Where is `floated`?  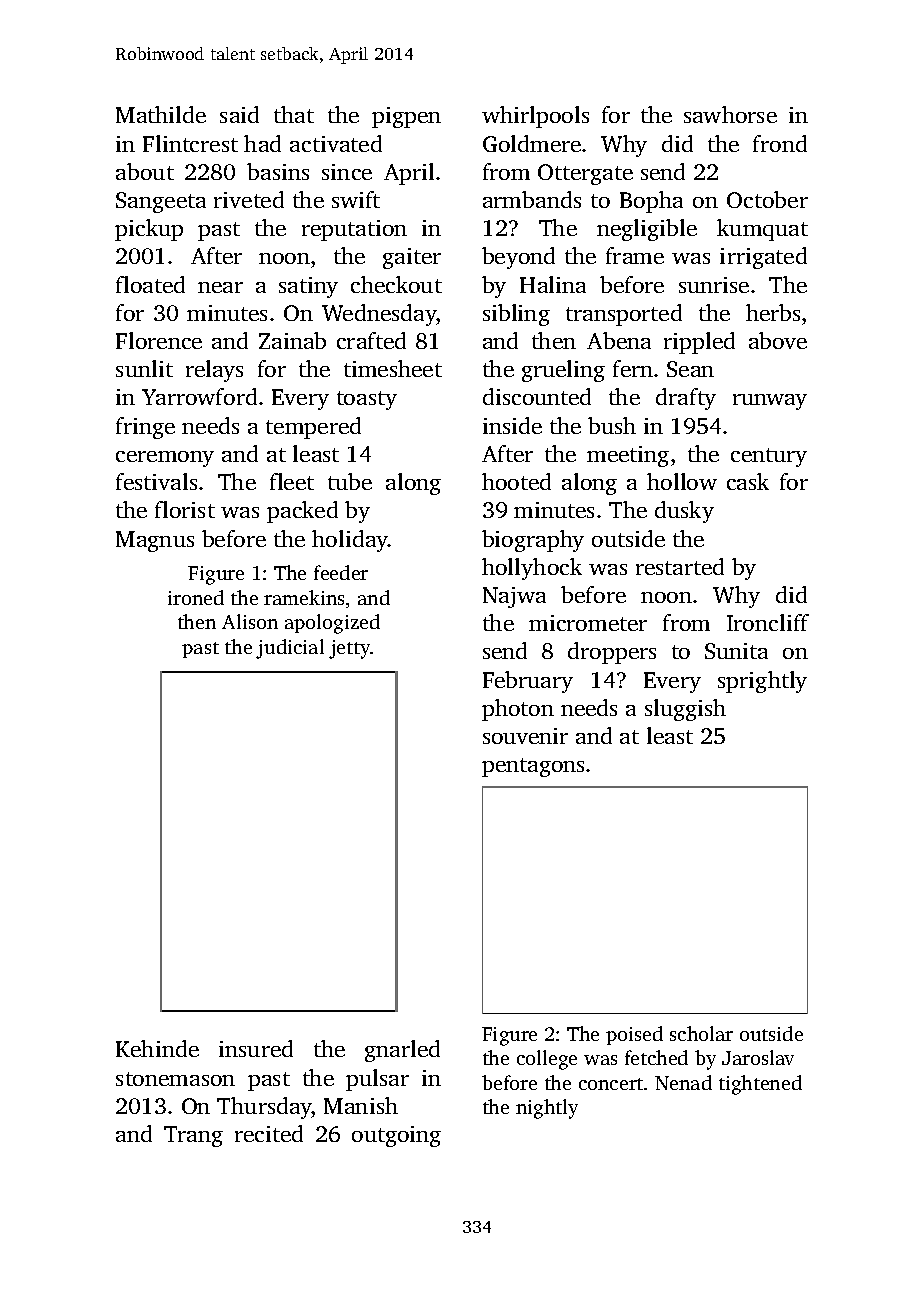
floated is located at coordinates (150, 284).
